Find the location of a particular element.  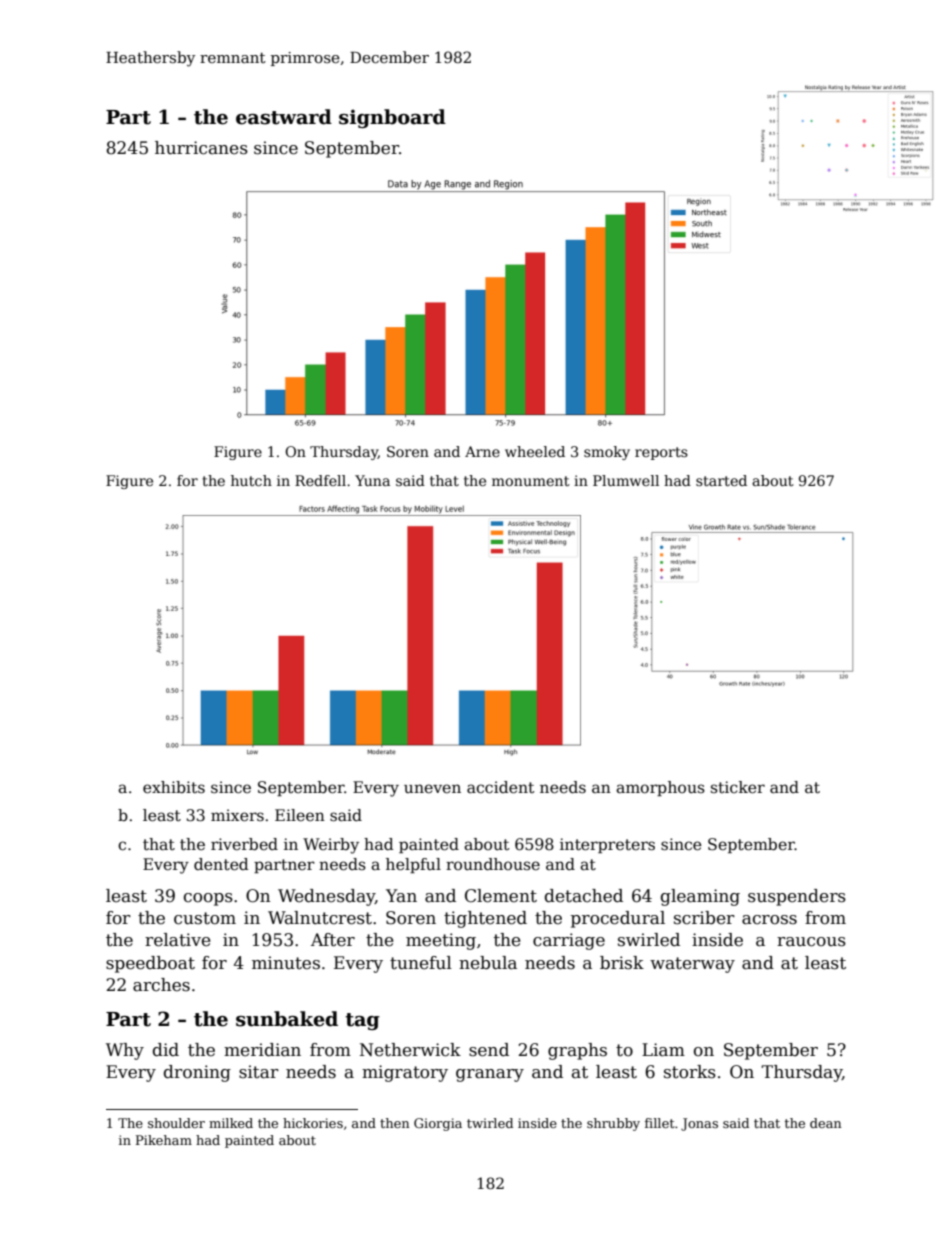

hurricanes is located at coordinates (201, 148).
